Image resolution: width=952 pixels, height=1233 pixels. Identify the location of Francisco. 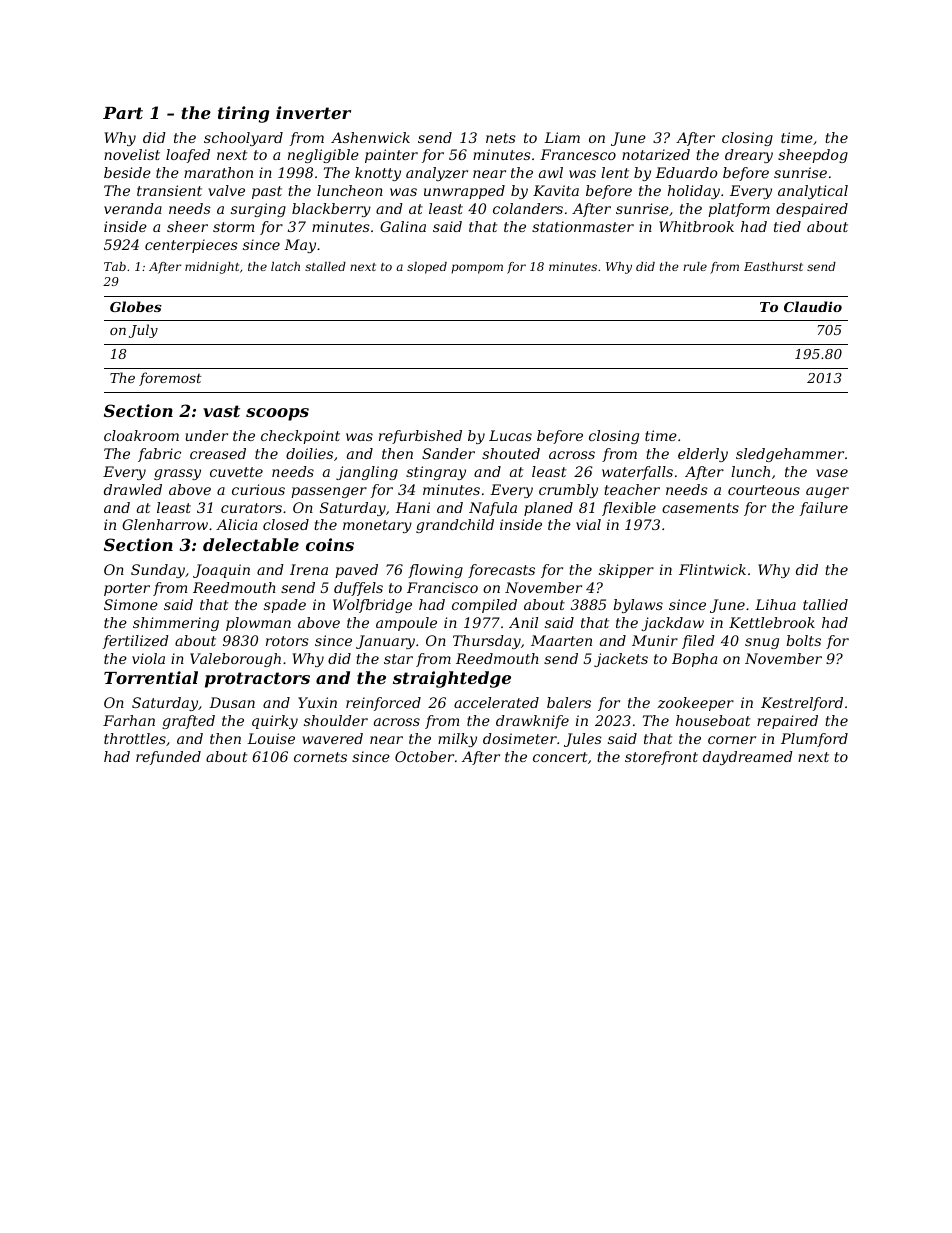
(442, 587).
